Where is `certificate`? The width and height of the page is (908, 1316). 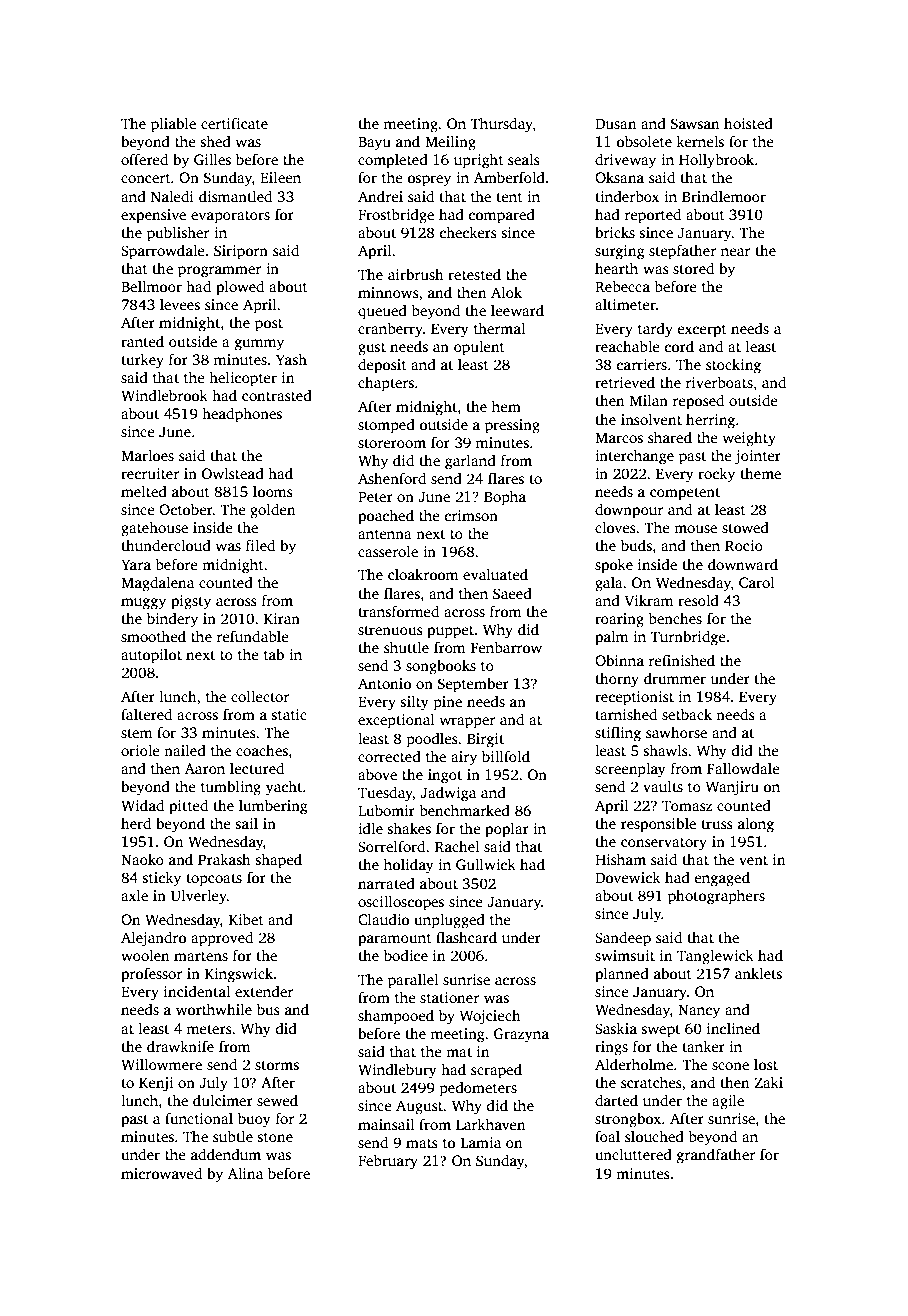
certificate is located at coordinates (234, 123).
